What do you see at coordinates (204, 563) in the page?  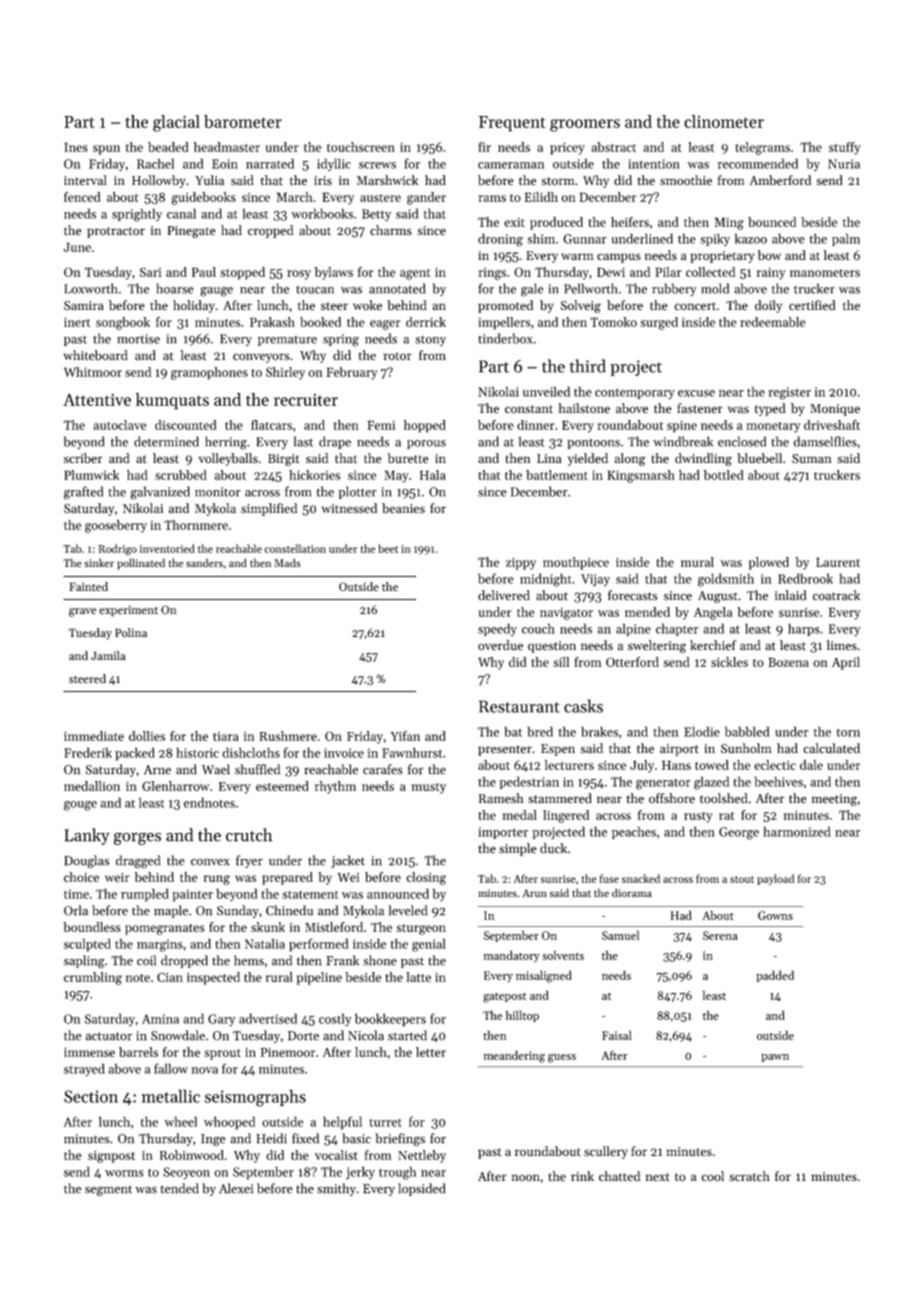 I see `sanders` at bounding box center [204, 563].
